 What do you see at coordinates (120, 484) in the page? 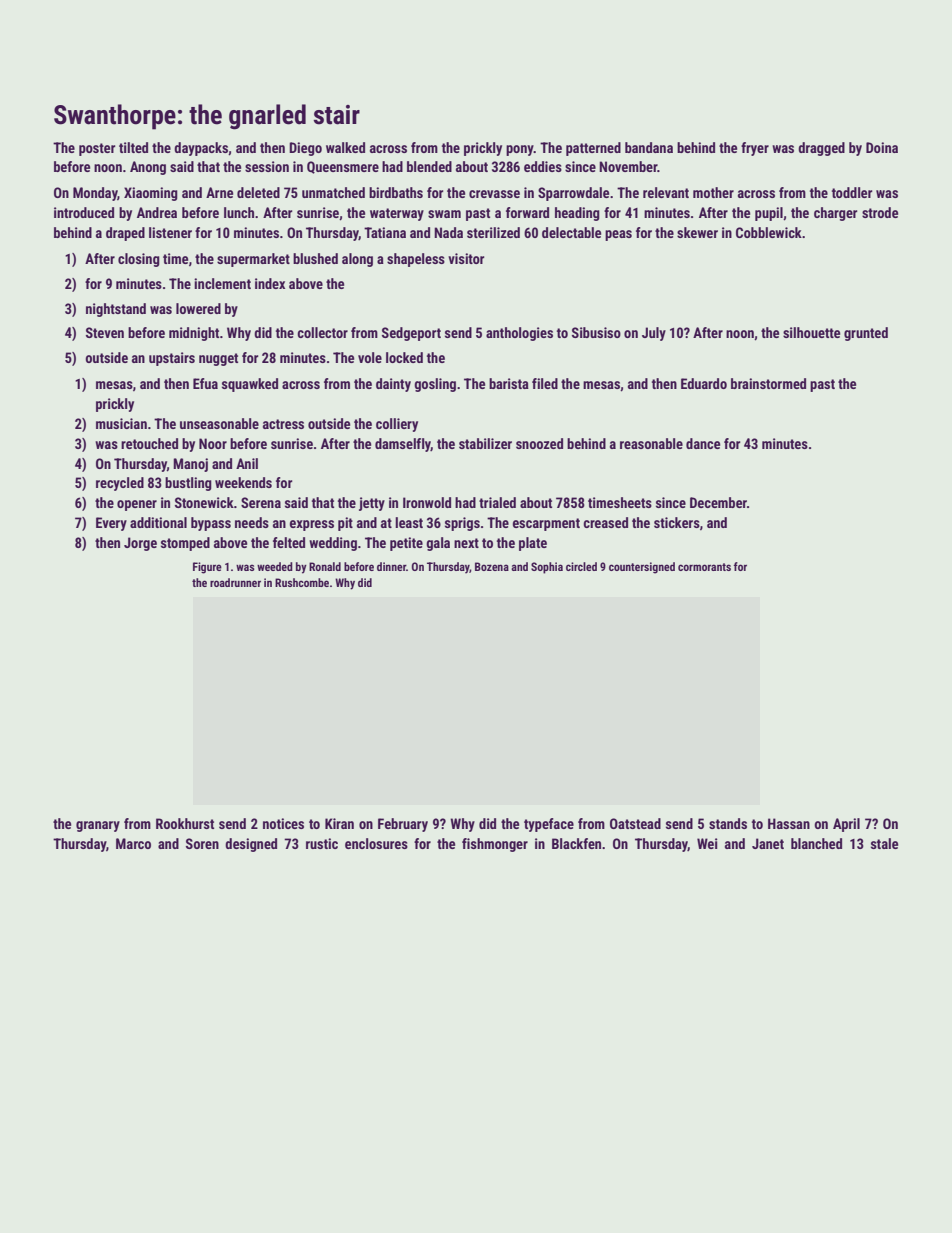
I see `recycled` at bounding box center [120, 484].
